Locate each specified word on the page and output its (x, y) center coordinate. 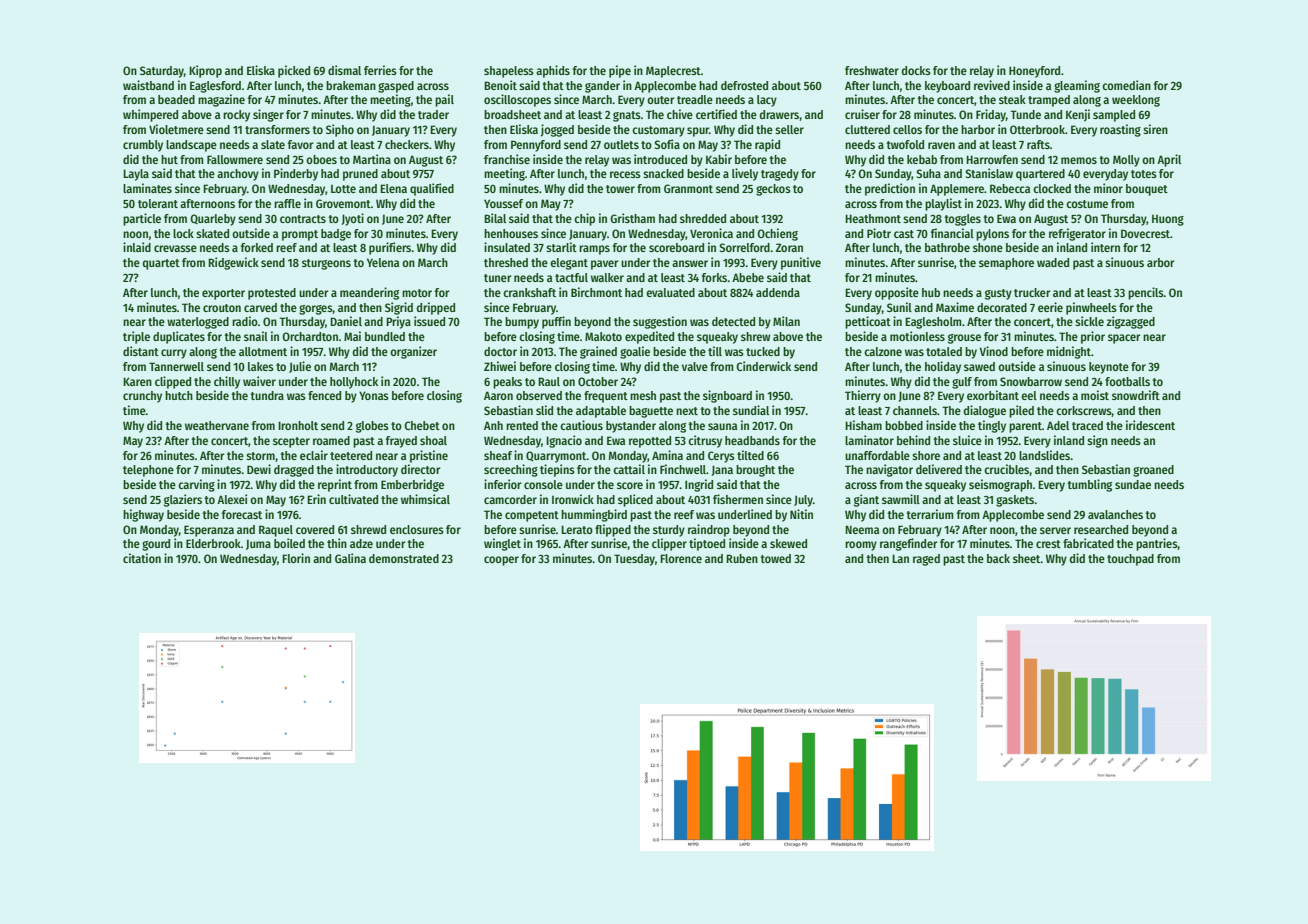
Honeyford (1034, 72)
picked (294, 71)
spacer (1124, 339)
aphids (553, 71)
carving (196, 485)
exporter (223, 294)
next (687, 411)
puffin (556, 322)
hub (931, 292)
